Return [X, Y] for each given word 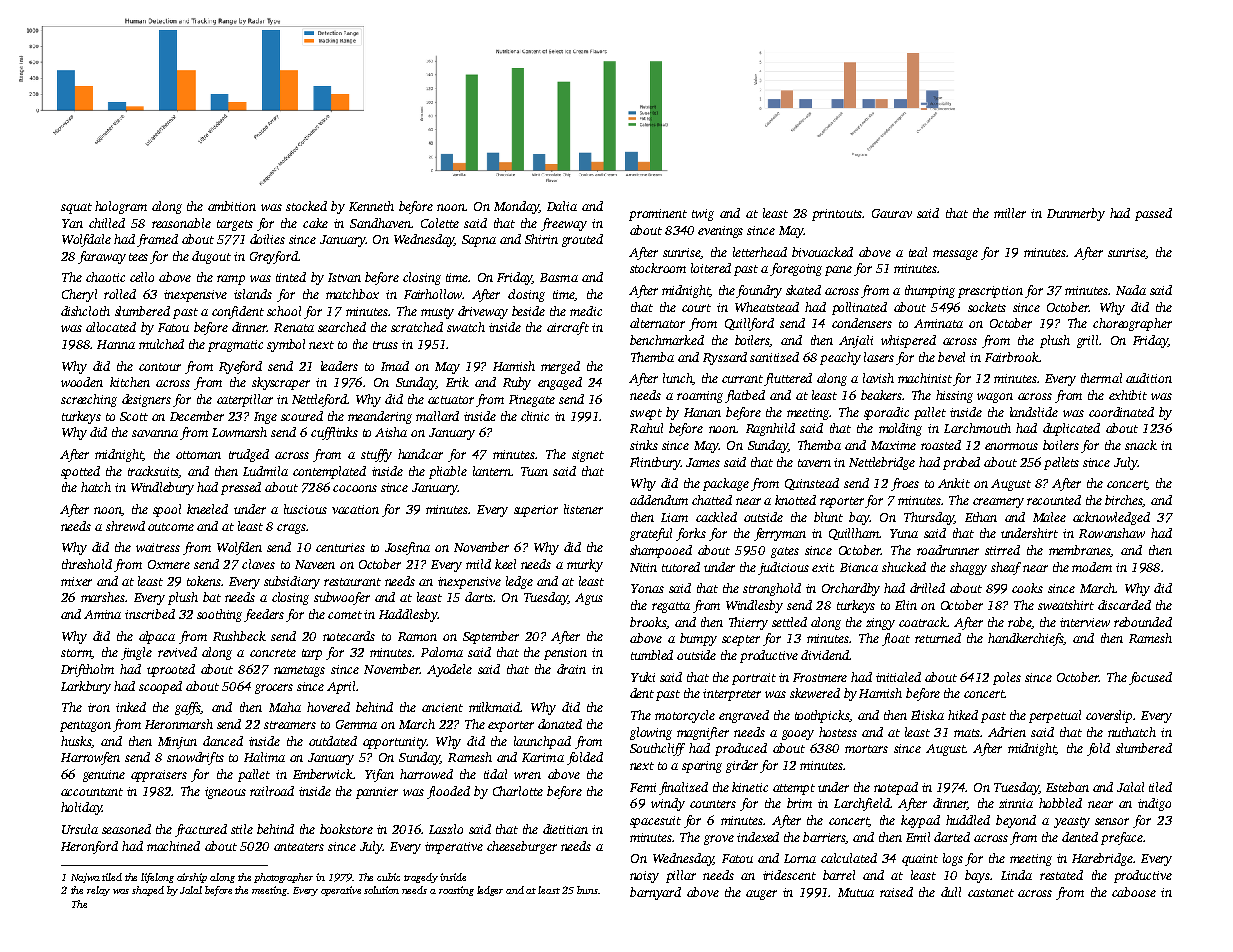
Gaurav [892, 213]
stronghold [772, 589]
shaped [148, 891]
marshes [103, 597]
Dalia [562, 206]
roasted [941, 445]
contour [160, 367]
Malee [1049, 517]
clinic [535, 416]
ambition [232, 206]
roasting [456, 891]
